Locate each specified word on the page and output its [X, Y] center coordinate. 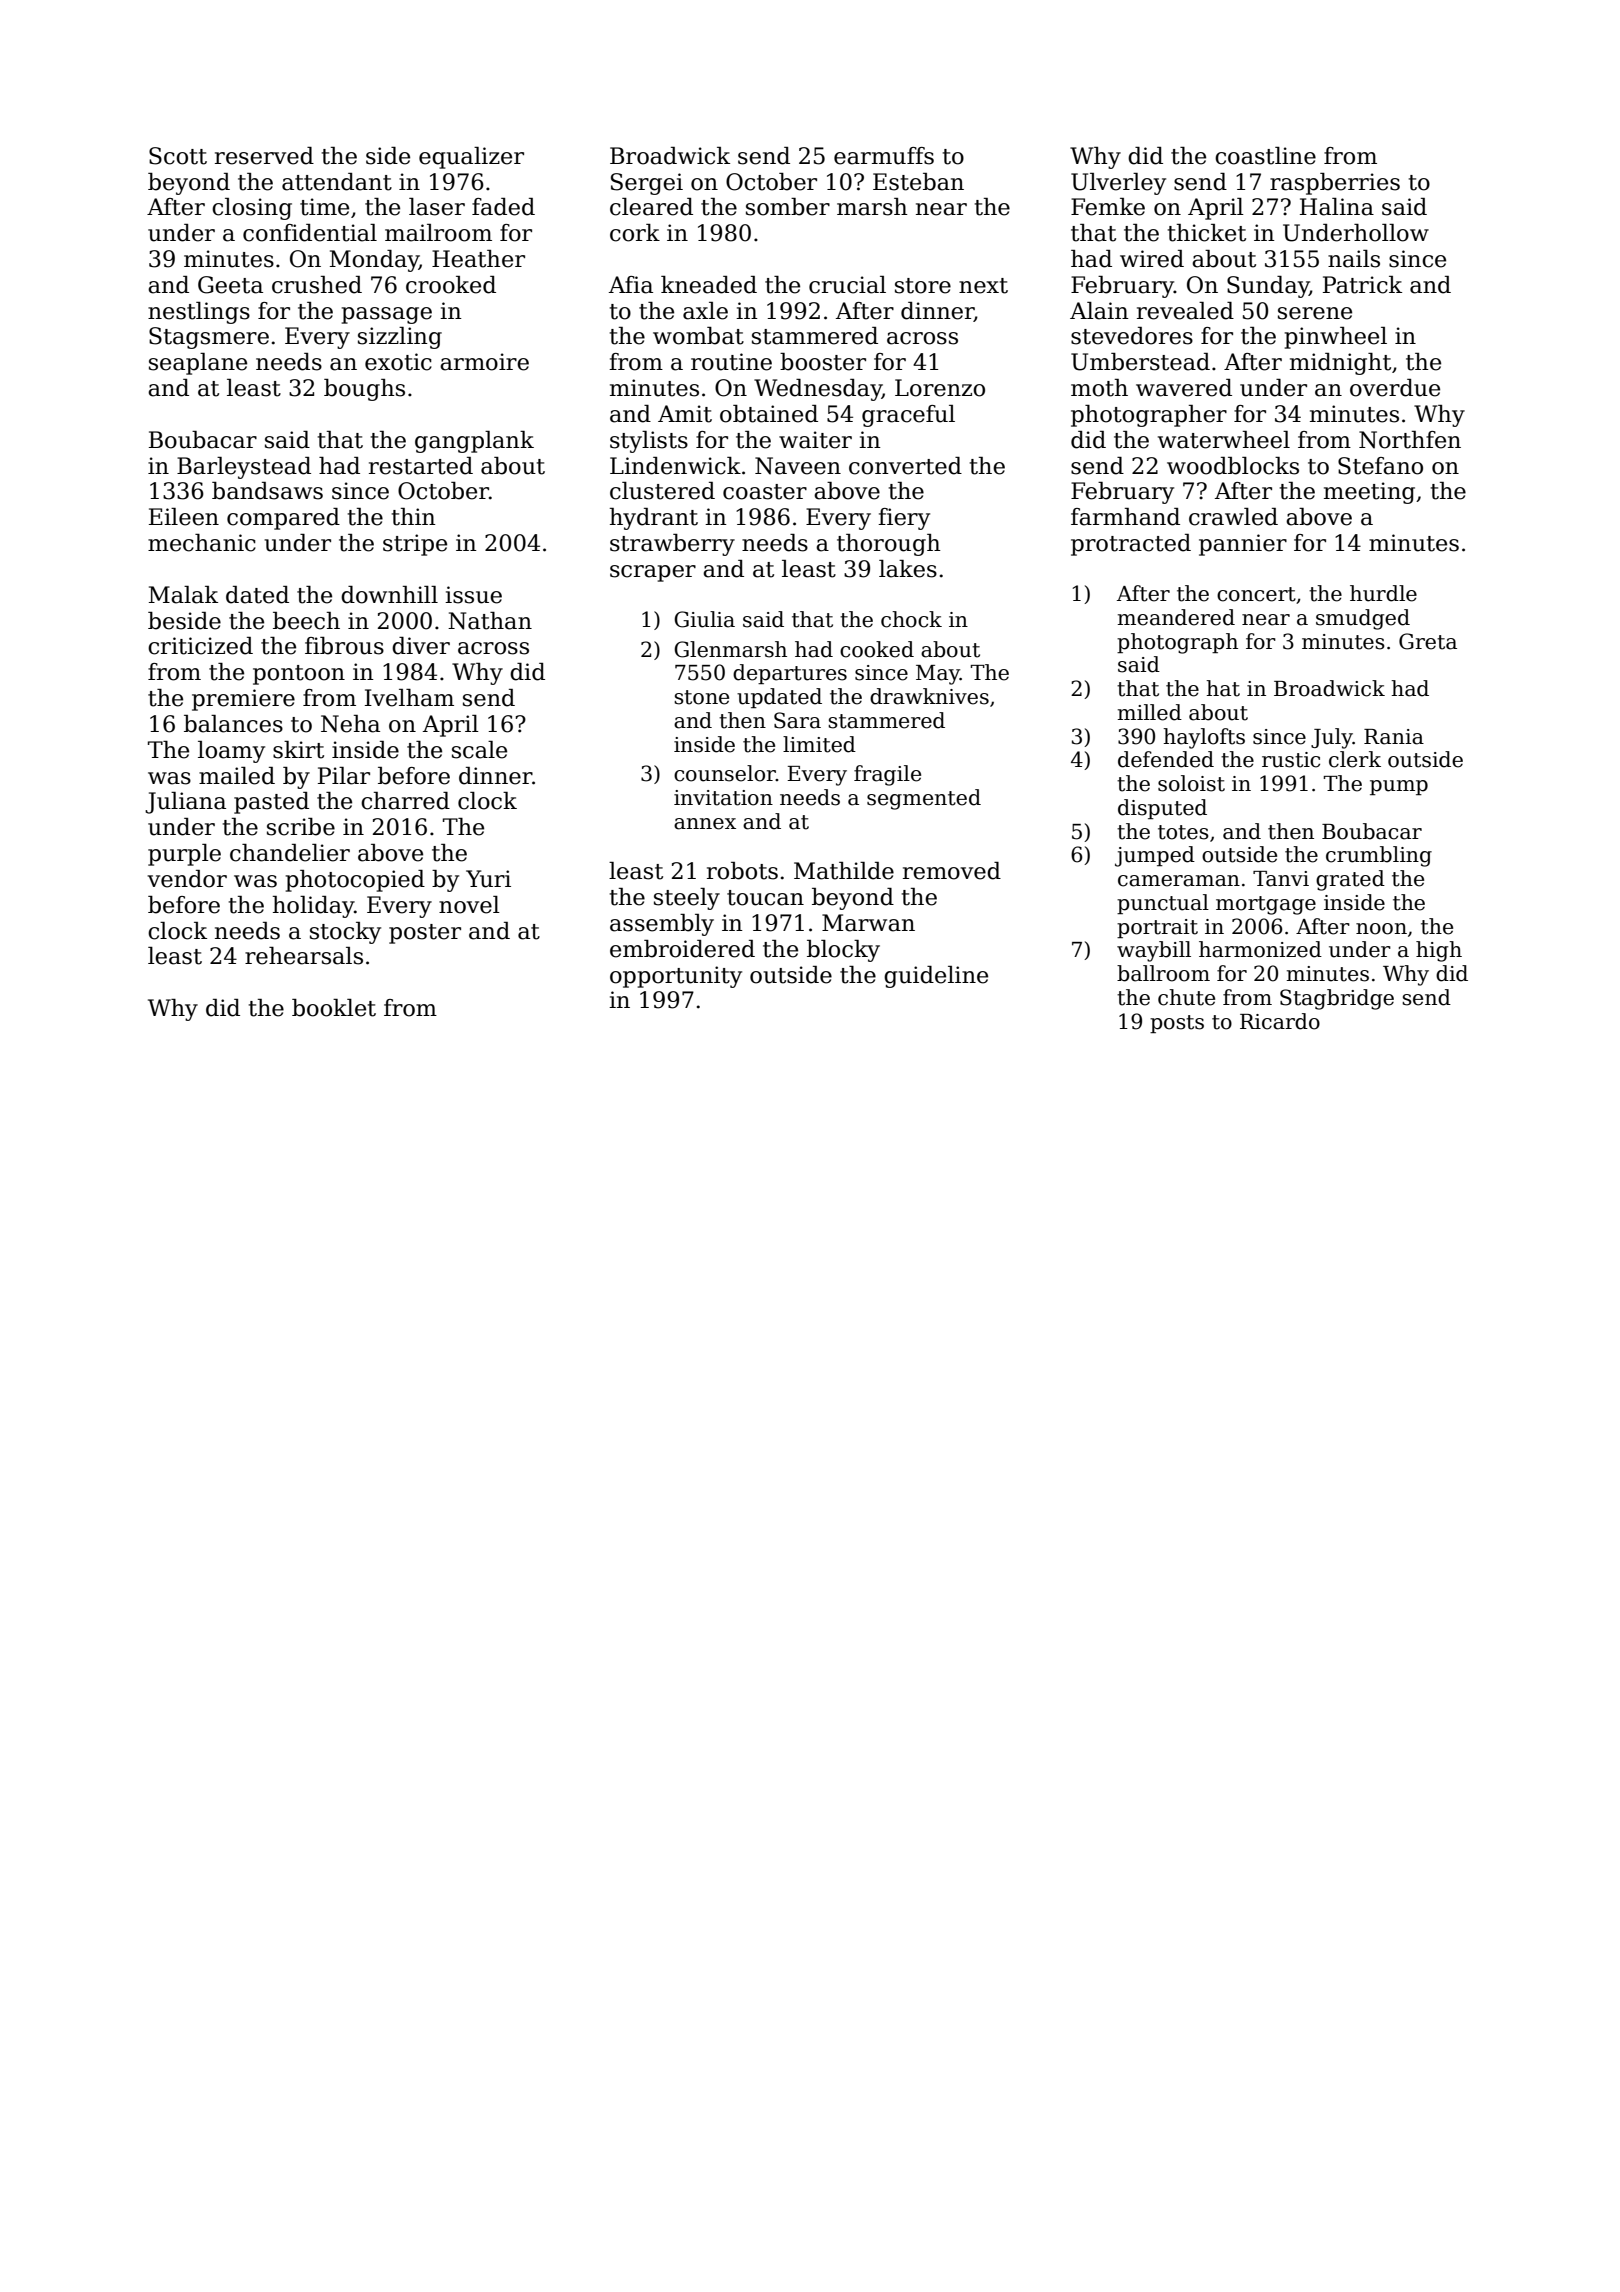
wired [1152, 259]
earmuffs [884, 156]
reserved [264, 156]
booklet [334, 1008]
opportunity [676, 977]
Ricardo [1280, 1021]
